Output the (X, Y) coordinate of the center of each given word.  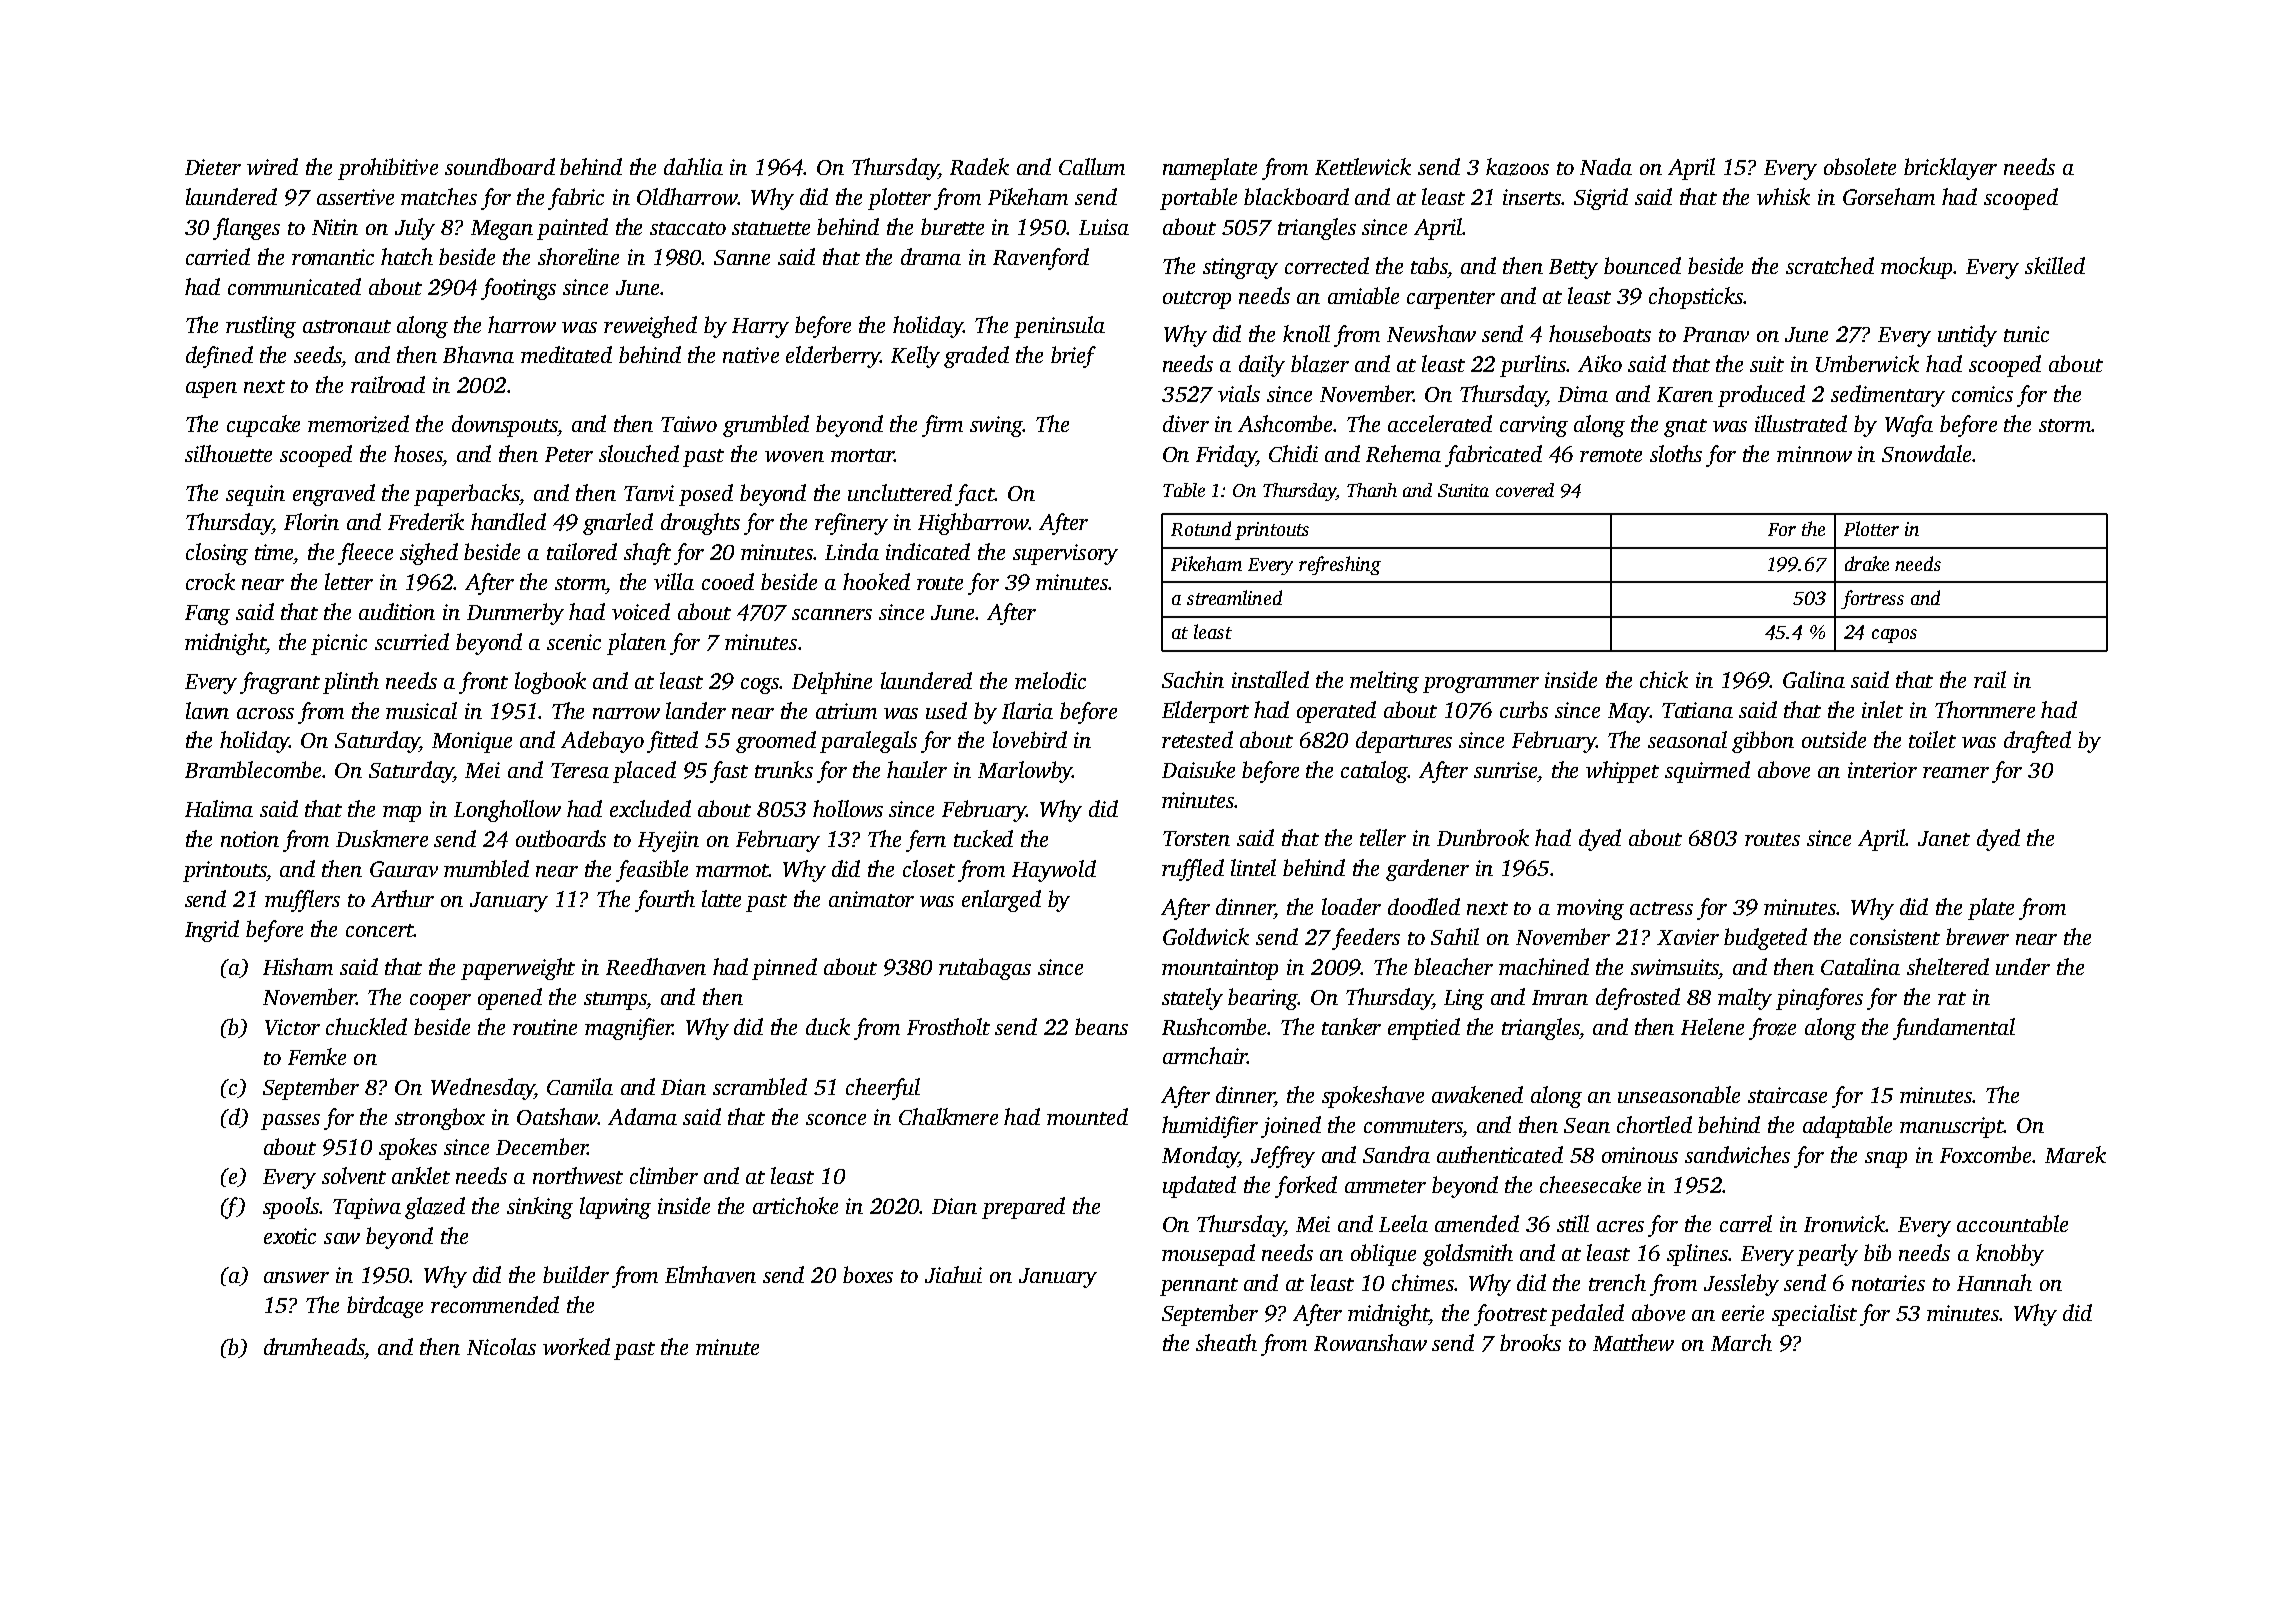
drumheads (314, 1346)
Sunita (1463, 490)
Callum (1092, 166)
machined (1544, 966)
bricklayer (1950, 169)
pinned (784, 969)
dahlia (693, 166)
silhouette (228, 453)
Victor (292, 1027)
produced (1761, 396)
